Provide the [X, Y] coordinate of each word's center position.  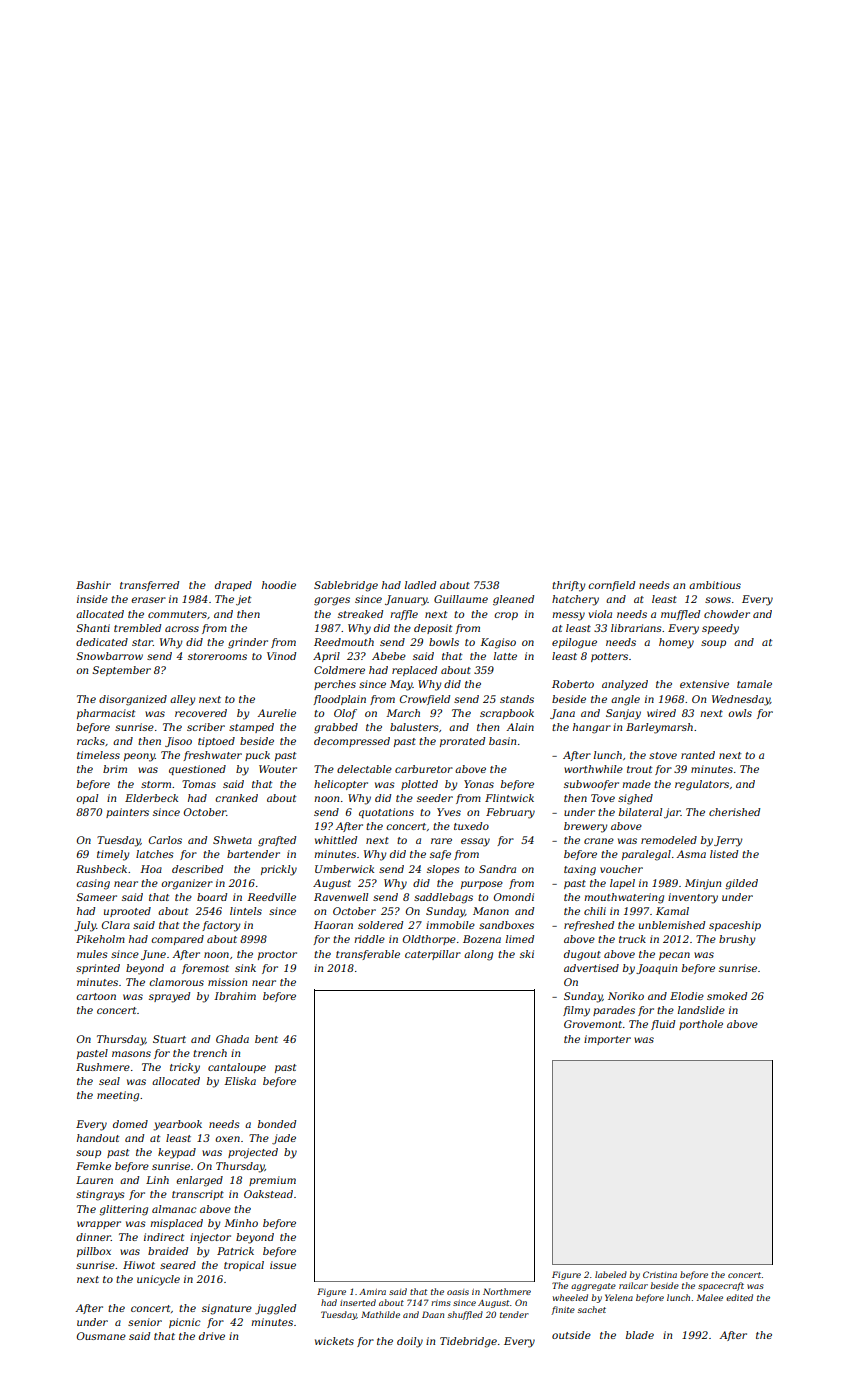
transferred [149, 586]
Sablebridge [346, 586]
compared [177, 940]
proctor [277, 955]
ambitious [715, 585]
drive [212, 1336]
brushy [737, 940]
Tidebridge [468, 1342]
